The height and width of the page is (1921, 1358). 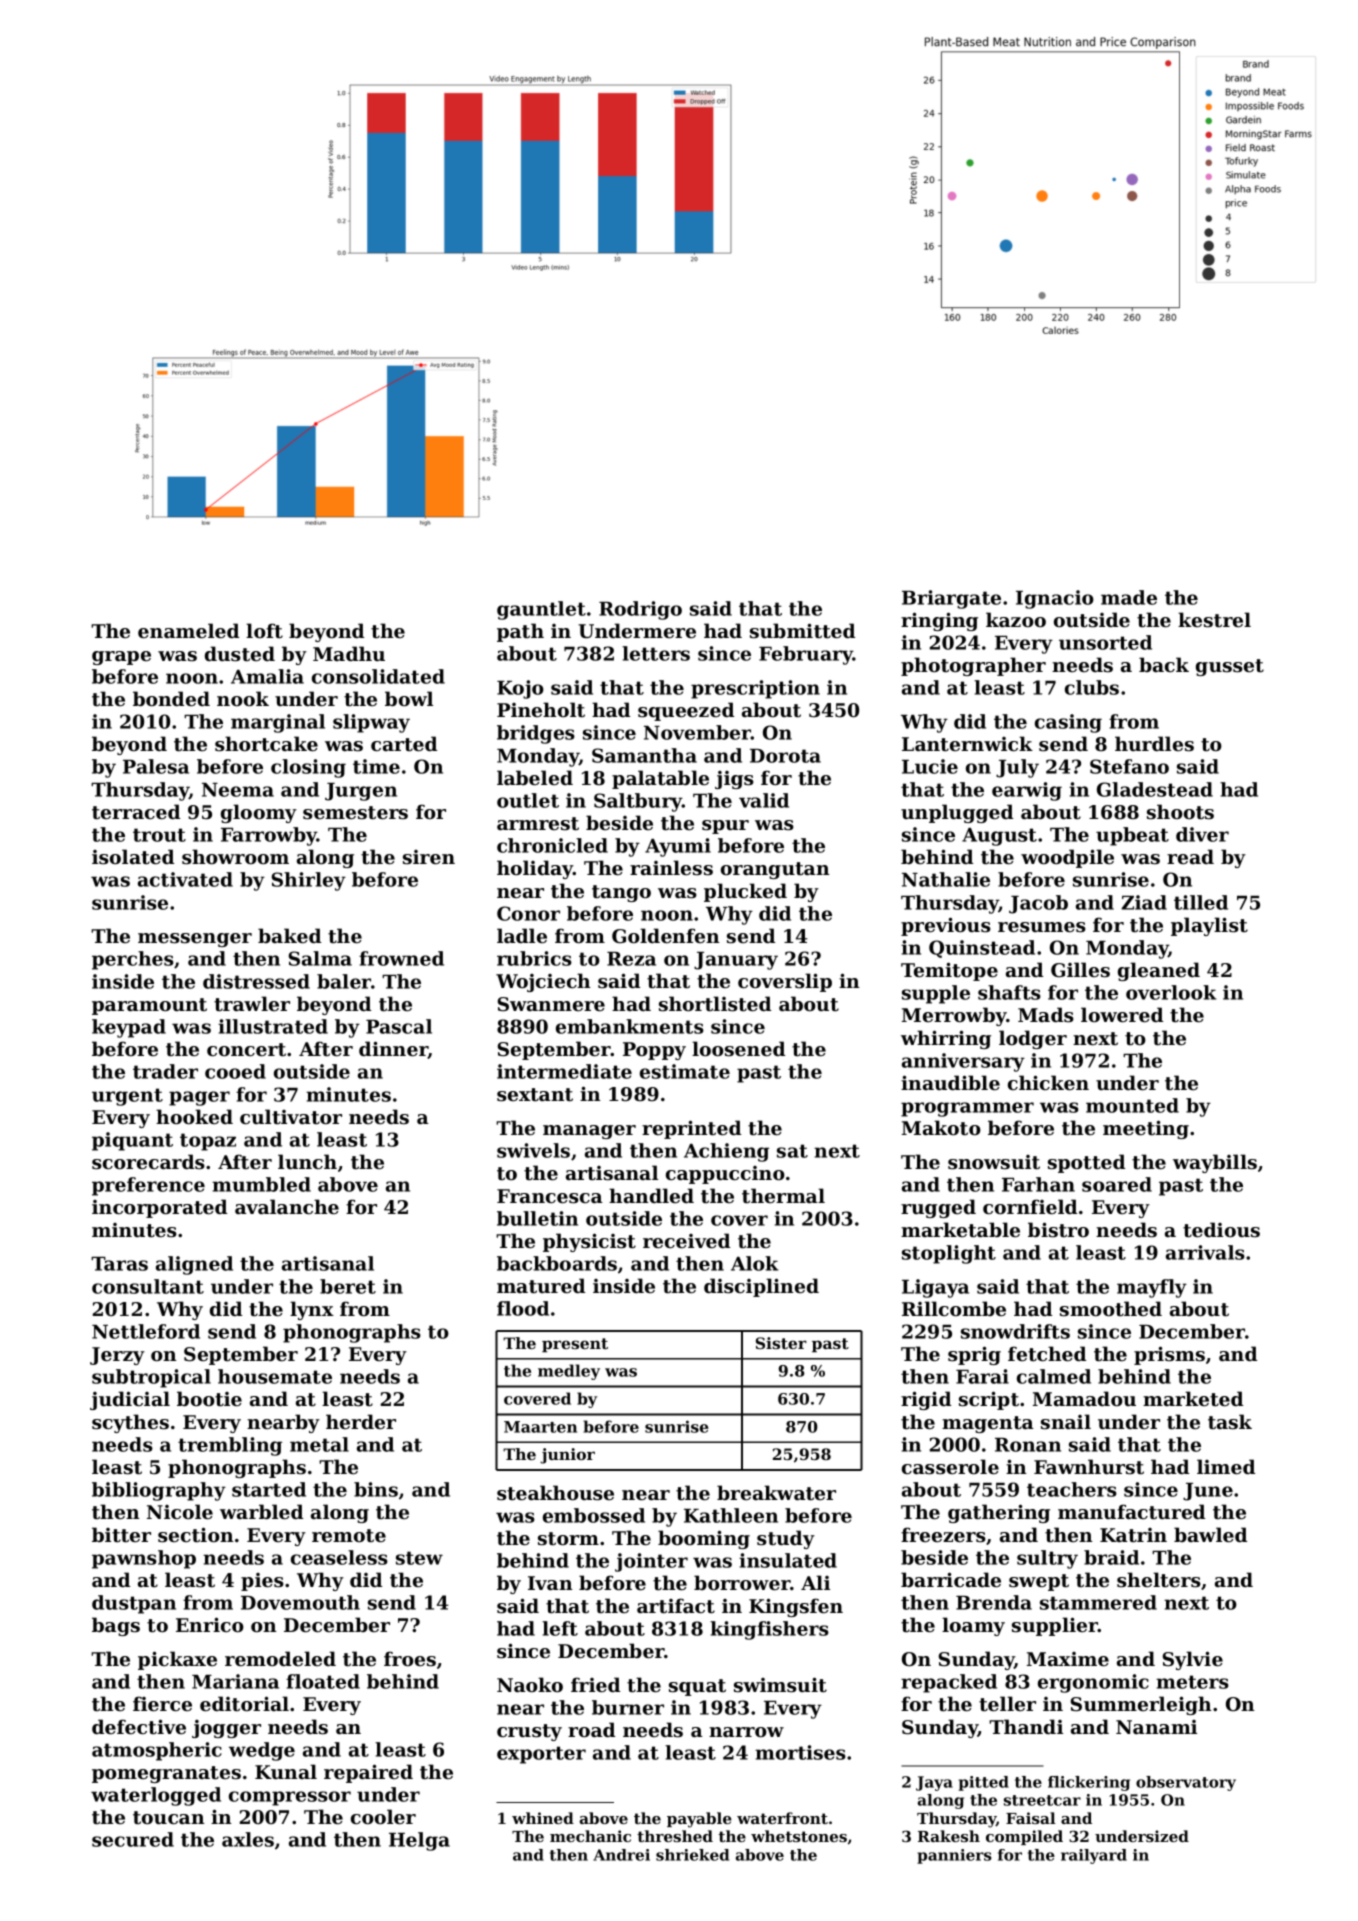 What do you see at coordinates (1129, 597) in the page?
I see `made` at bounding box center [1129, 597].
